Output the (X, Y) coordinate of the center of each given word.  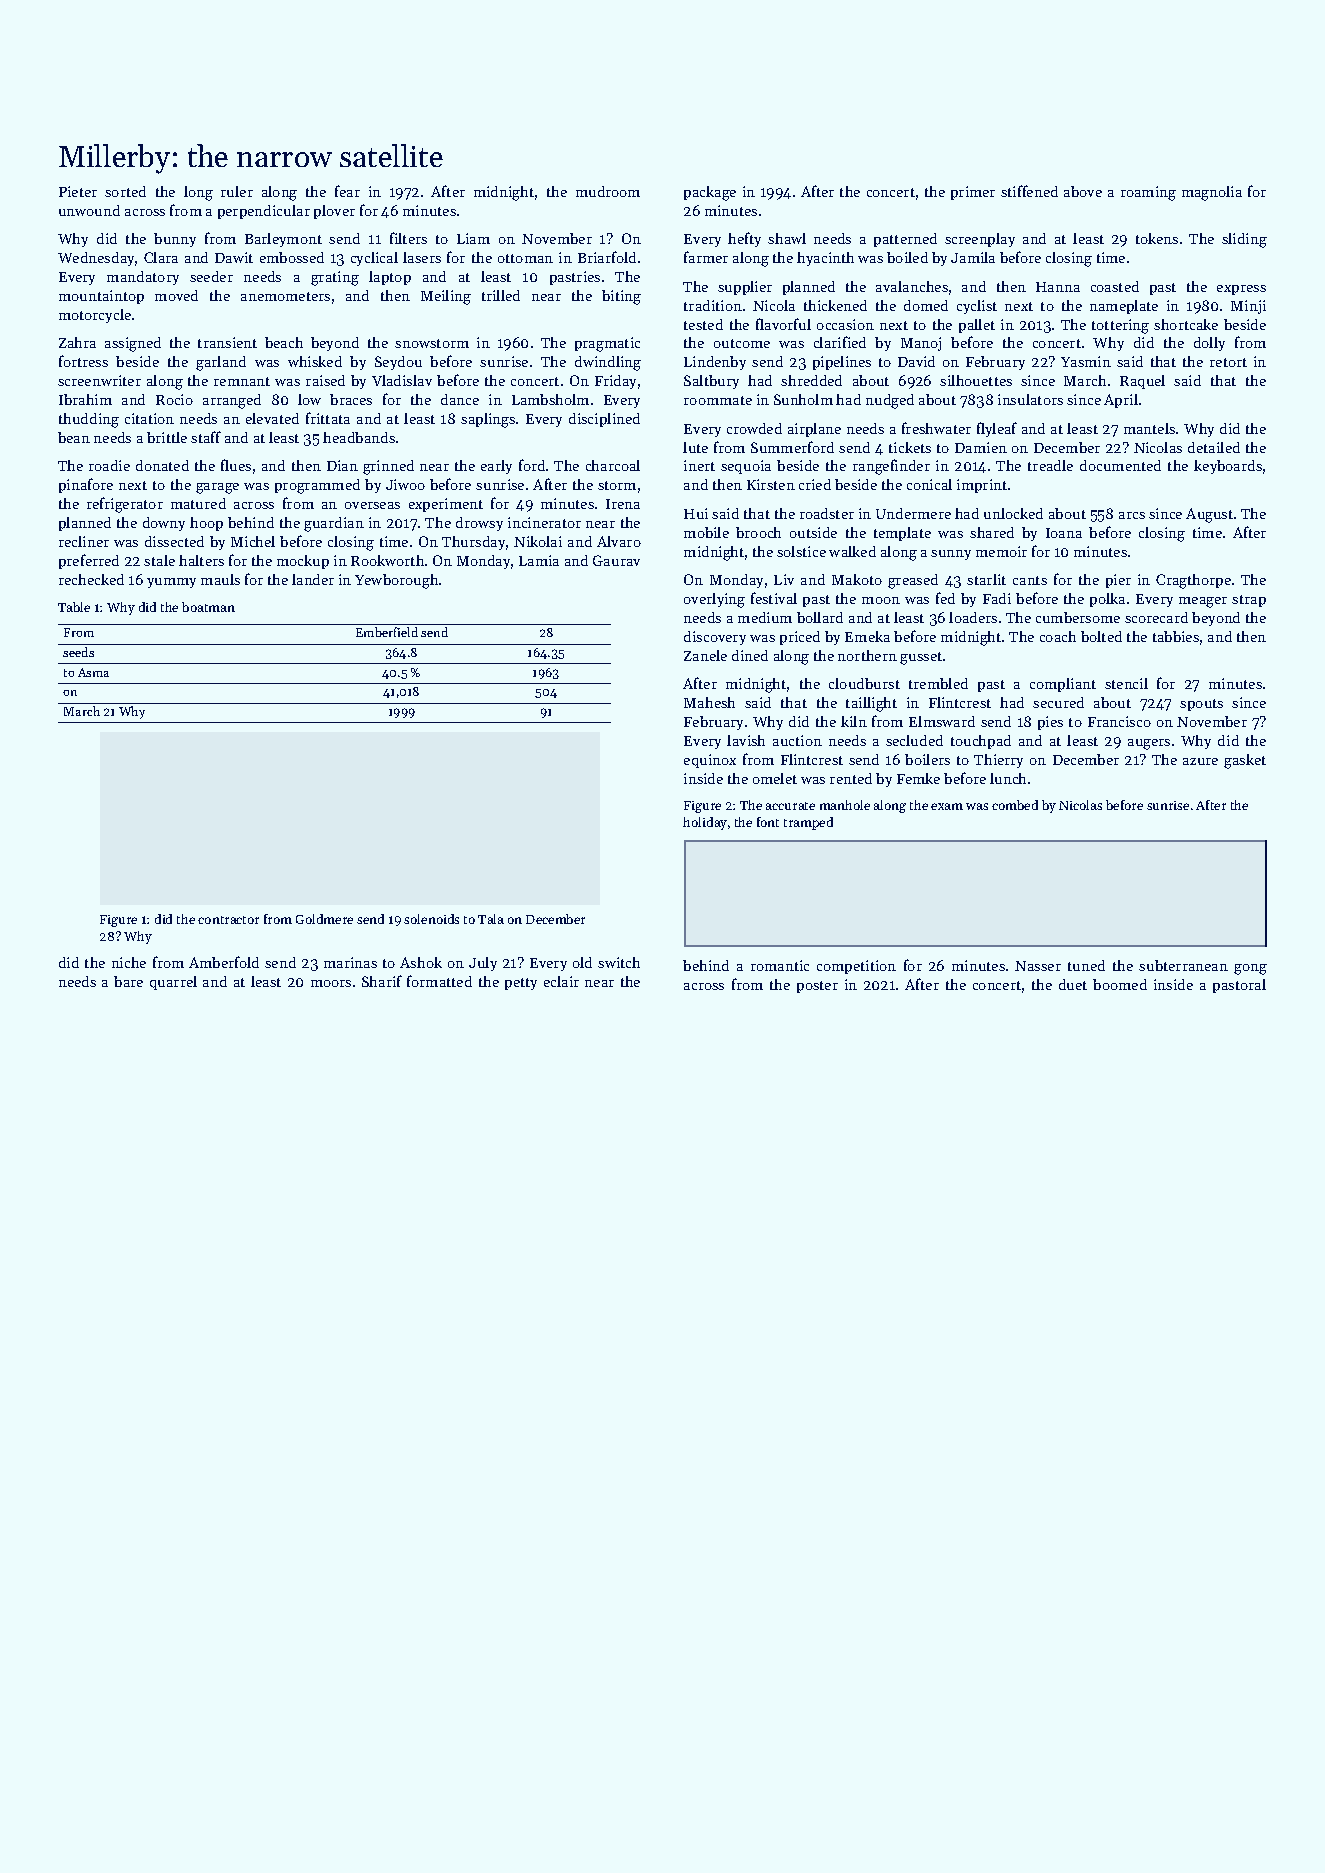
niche (129, 962)
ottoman (525, 258)
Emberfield (387, 632)
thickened (835, 305)
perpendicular (264, 212)
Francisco (1119, 721)
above (1083, 191)
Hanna (1058, 287)
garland (221, 363)
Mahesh (709, 702)
